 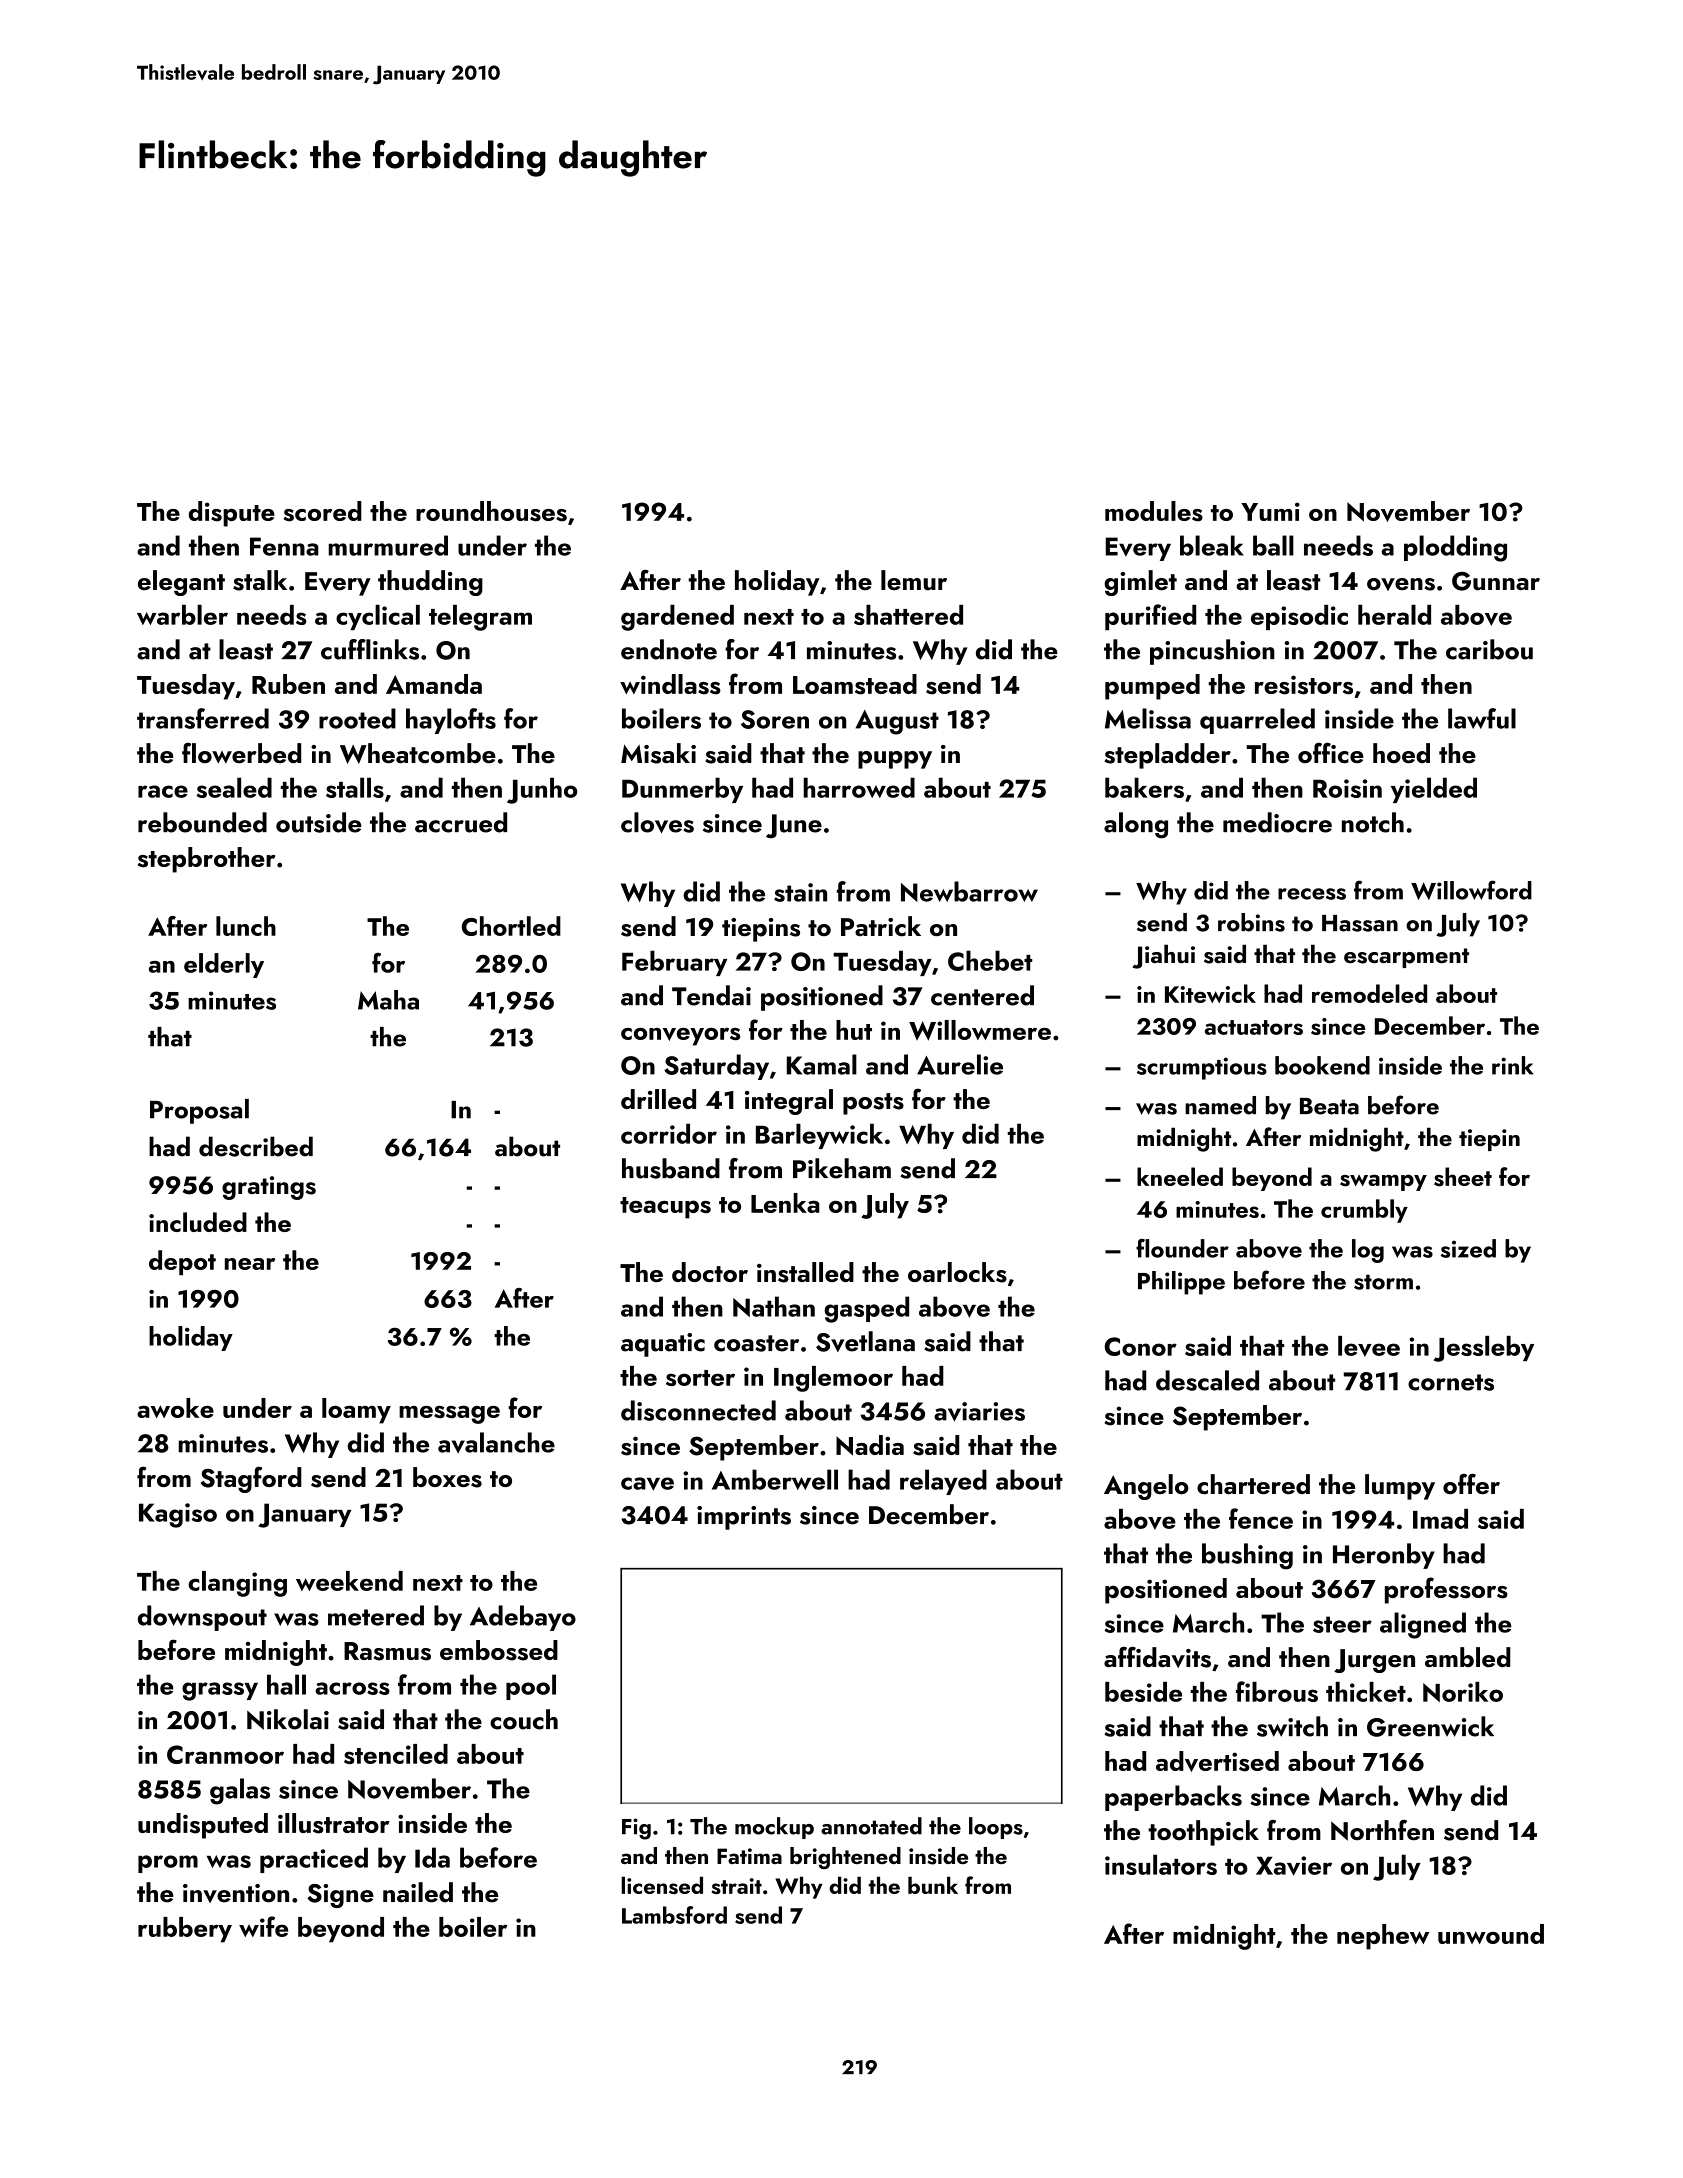 What do you see at coordinates (224, 965) in the screenshot?
I see `elderly` at bounding box center [224, 965].
